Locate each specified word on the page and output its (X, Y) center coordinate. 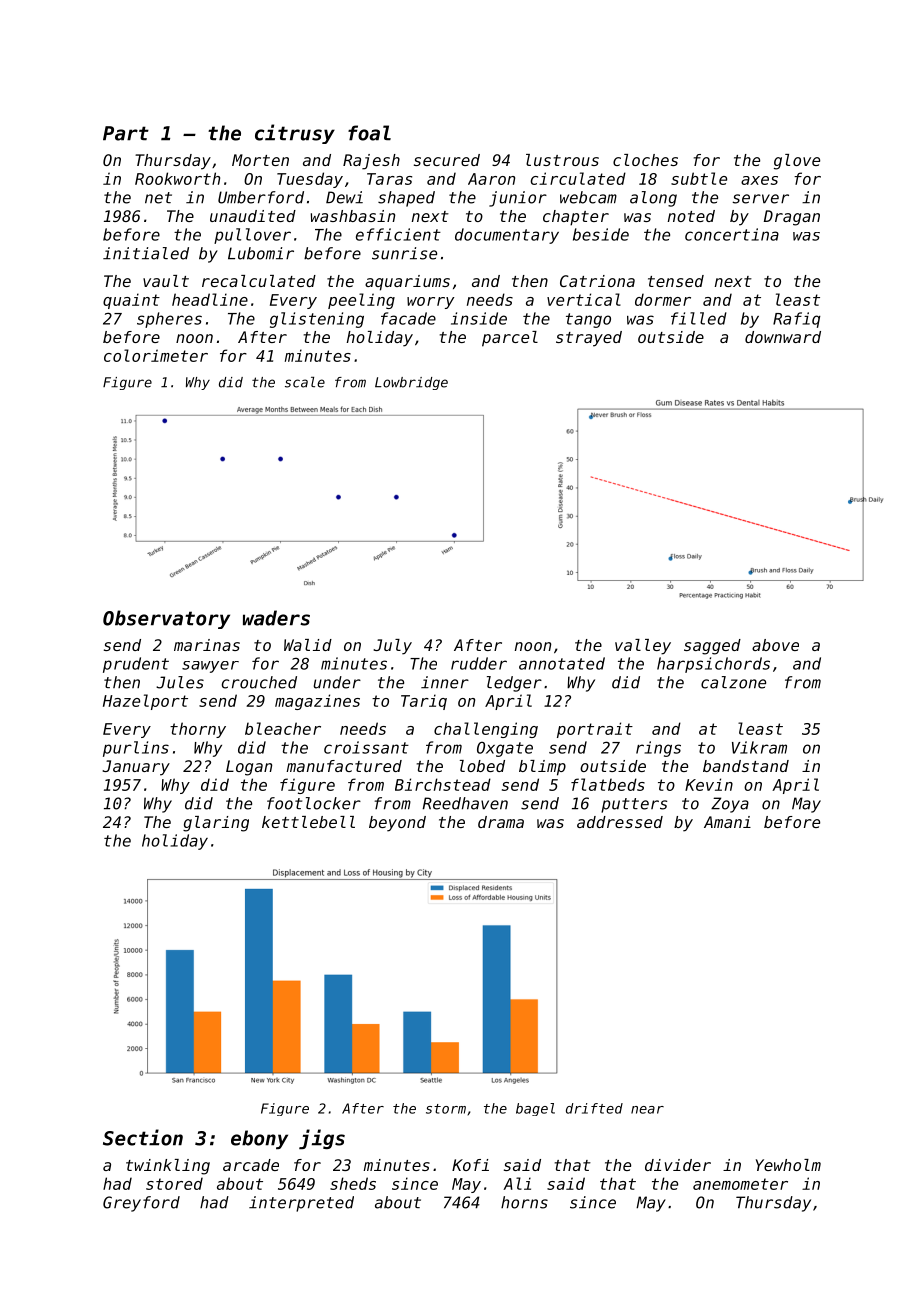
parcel (510, 339)
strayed (589, 339)
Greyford (141, 1204)
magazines (317, 702)
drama (501, 822)
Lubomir (261, 253)
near (647, 1110)
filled (699, 318)
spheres (169, 320)
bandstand (746, 766)
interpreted (301, 1204)
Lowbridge (411, 383)
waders (276, 618)
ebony (259, 1139)
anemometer (740, 1184)
